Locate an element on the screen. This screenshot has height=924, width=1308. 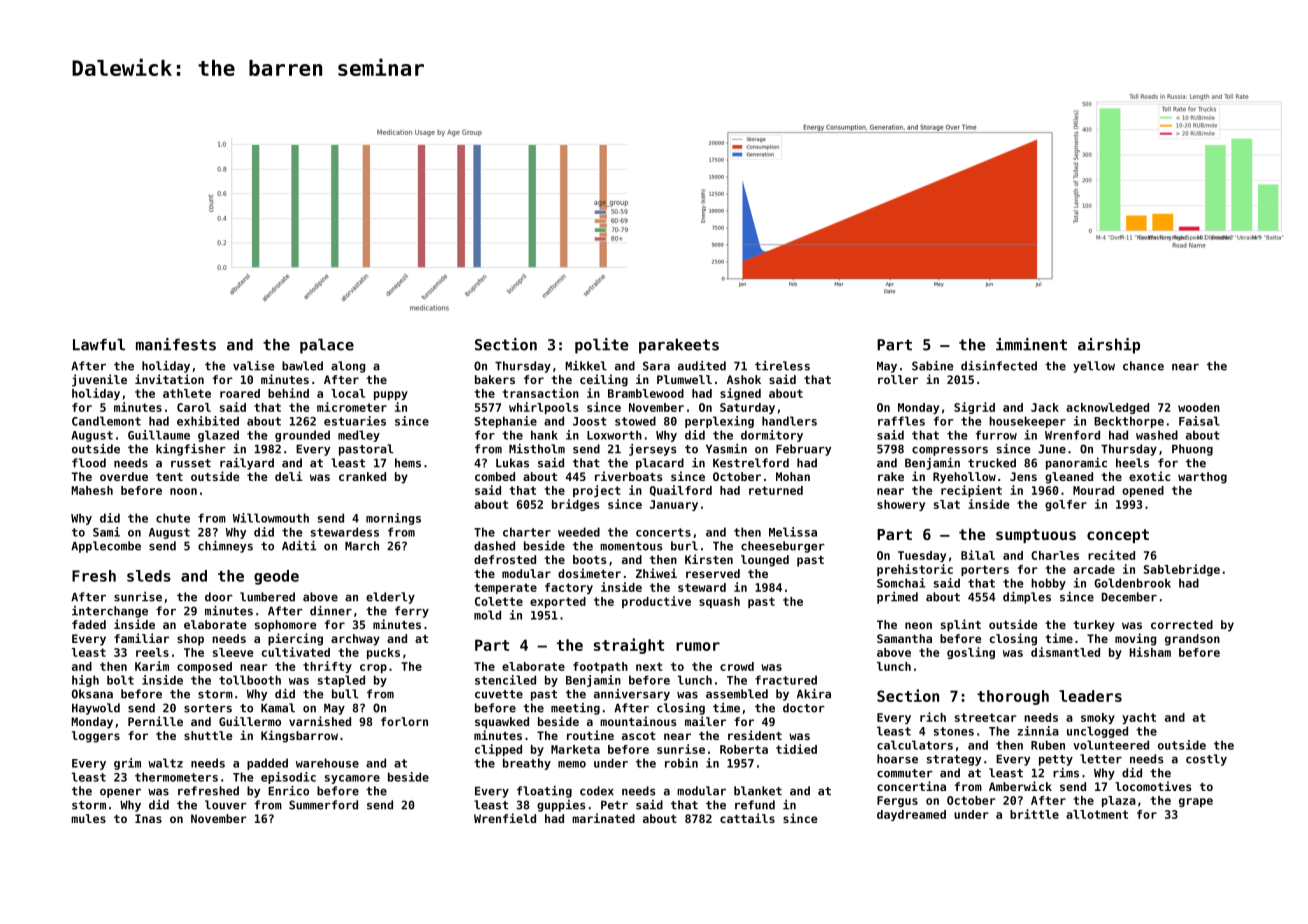
Akira is located at coordinates (814, 694).
